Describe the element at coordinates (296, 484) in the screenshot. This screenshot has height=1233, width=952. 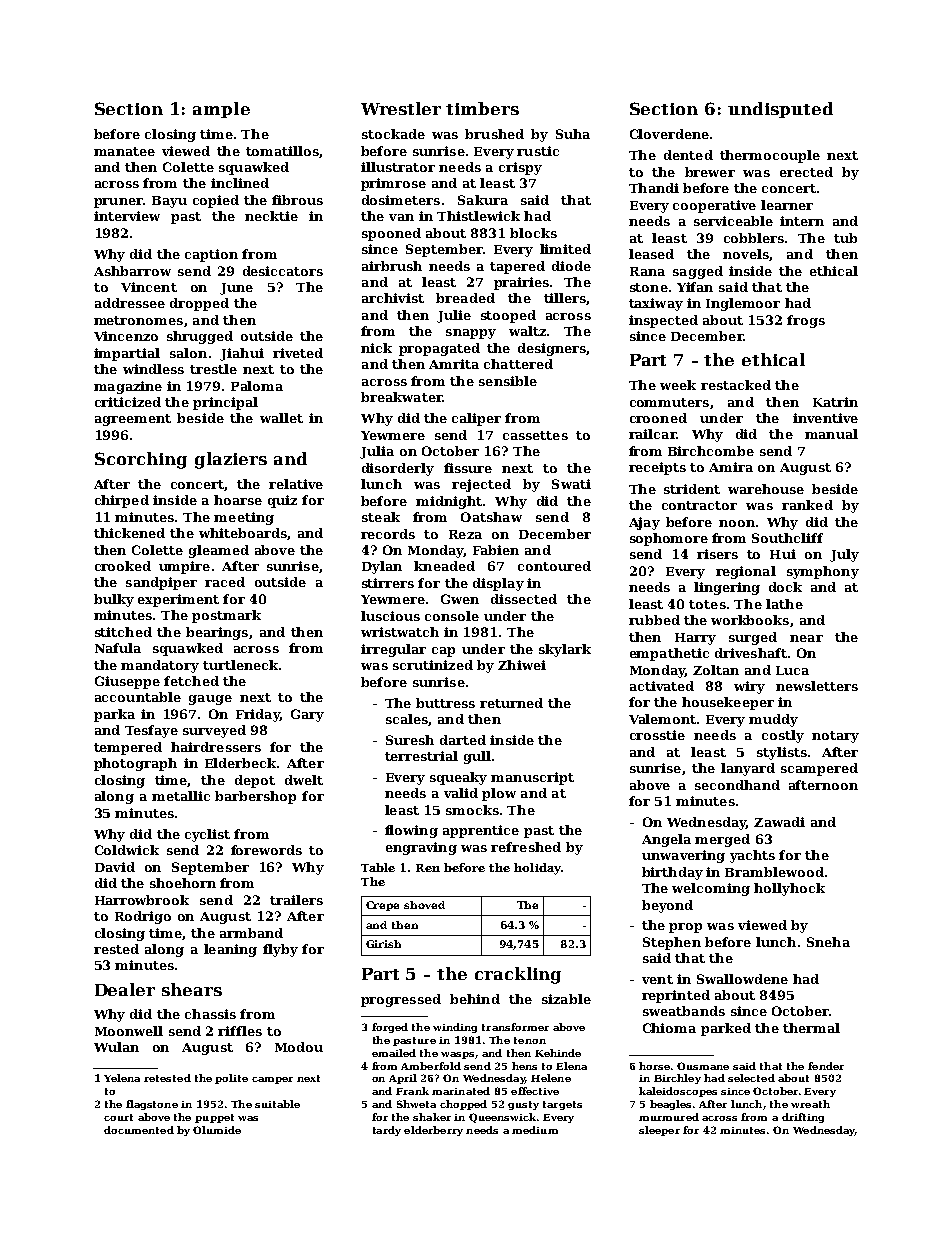
I see `relative` at that location.
